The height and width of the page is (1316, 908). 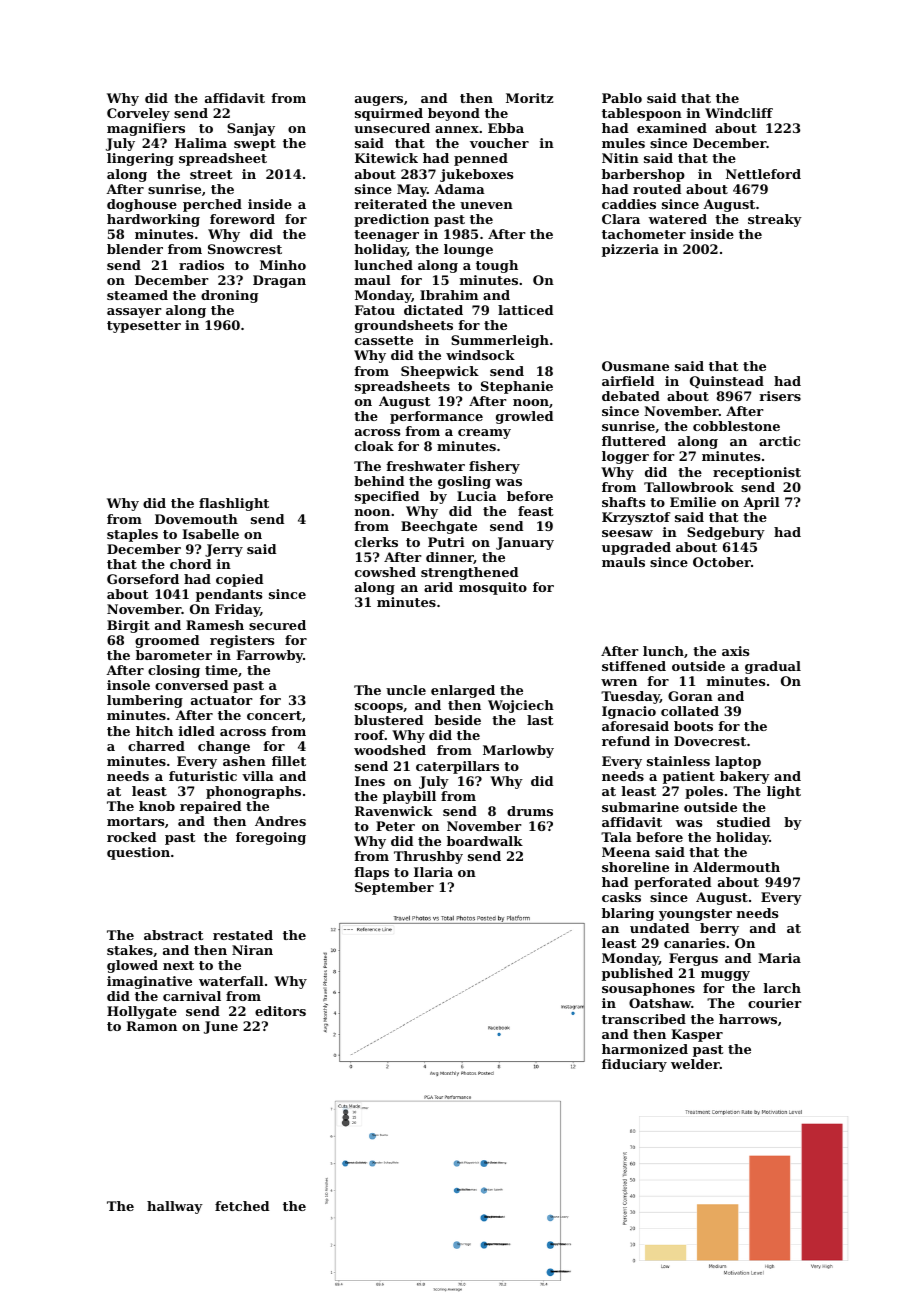 I want to click on boardwalk, so click(x=485, y=841).
